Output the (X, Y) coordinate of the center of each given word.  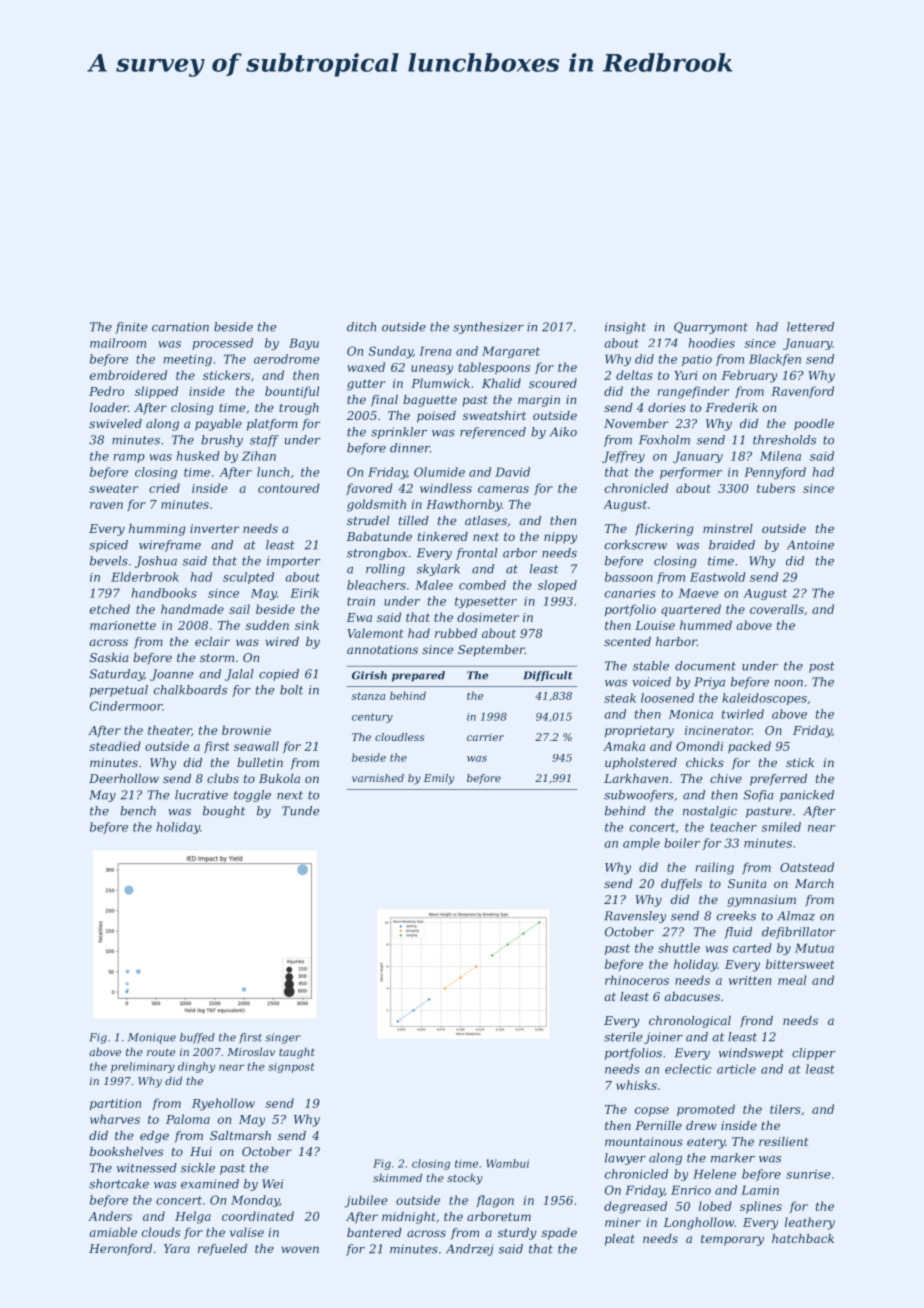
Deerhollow (124, 778)
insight (625, 328)
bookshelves (126, 1151)
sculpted (248, 578)
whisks (636, 1085)
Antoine (810, 545)
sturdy (517, 1234)
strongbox (377, 554)
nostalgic (710, 812)
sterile (623, 1037)
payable (218, 425)
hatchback (803, 1238)
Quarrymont (711, 328)
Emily (439, 779)
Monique (152, 1038)
